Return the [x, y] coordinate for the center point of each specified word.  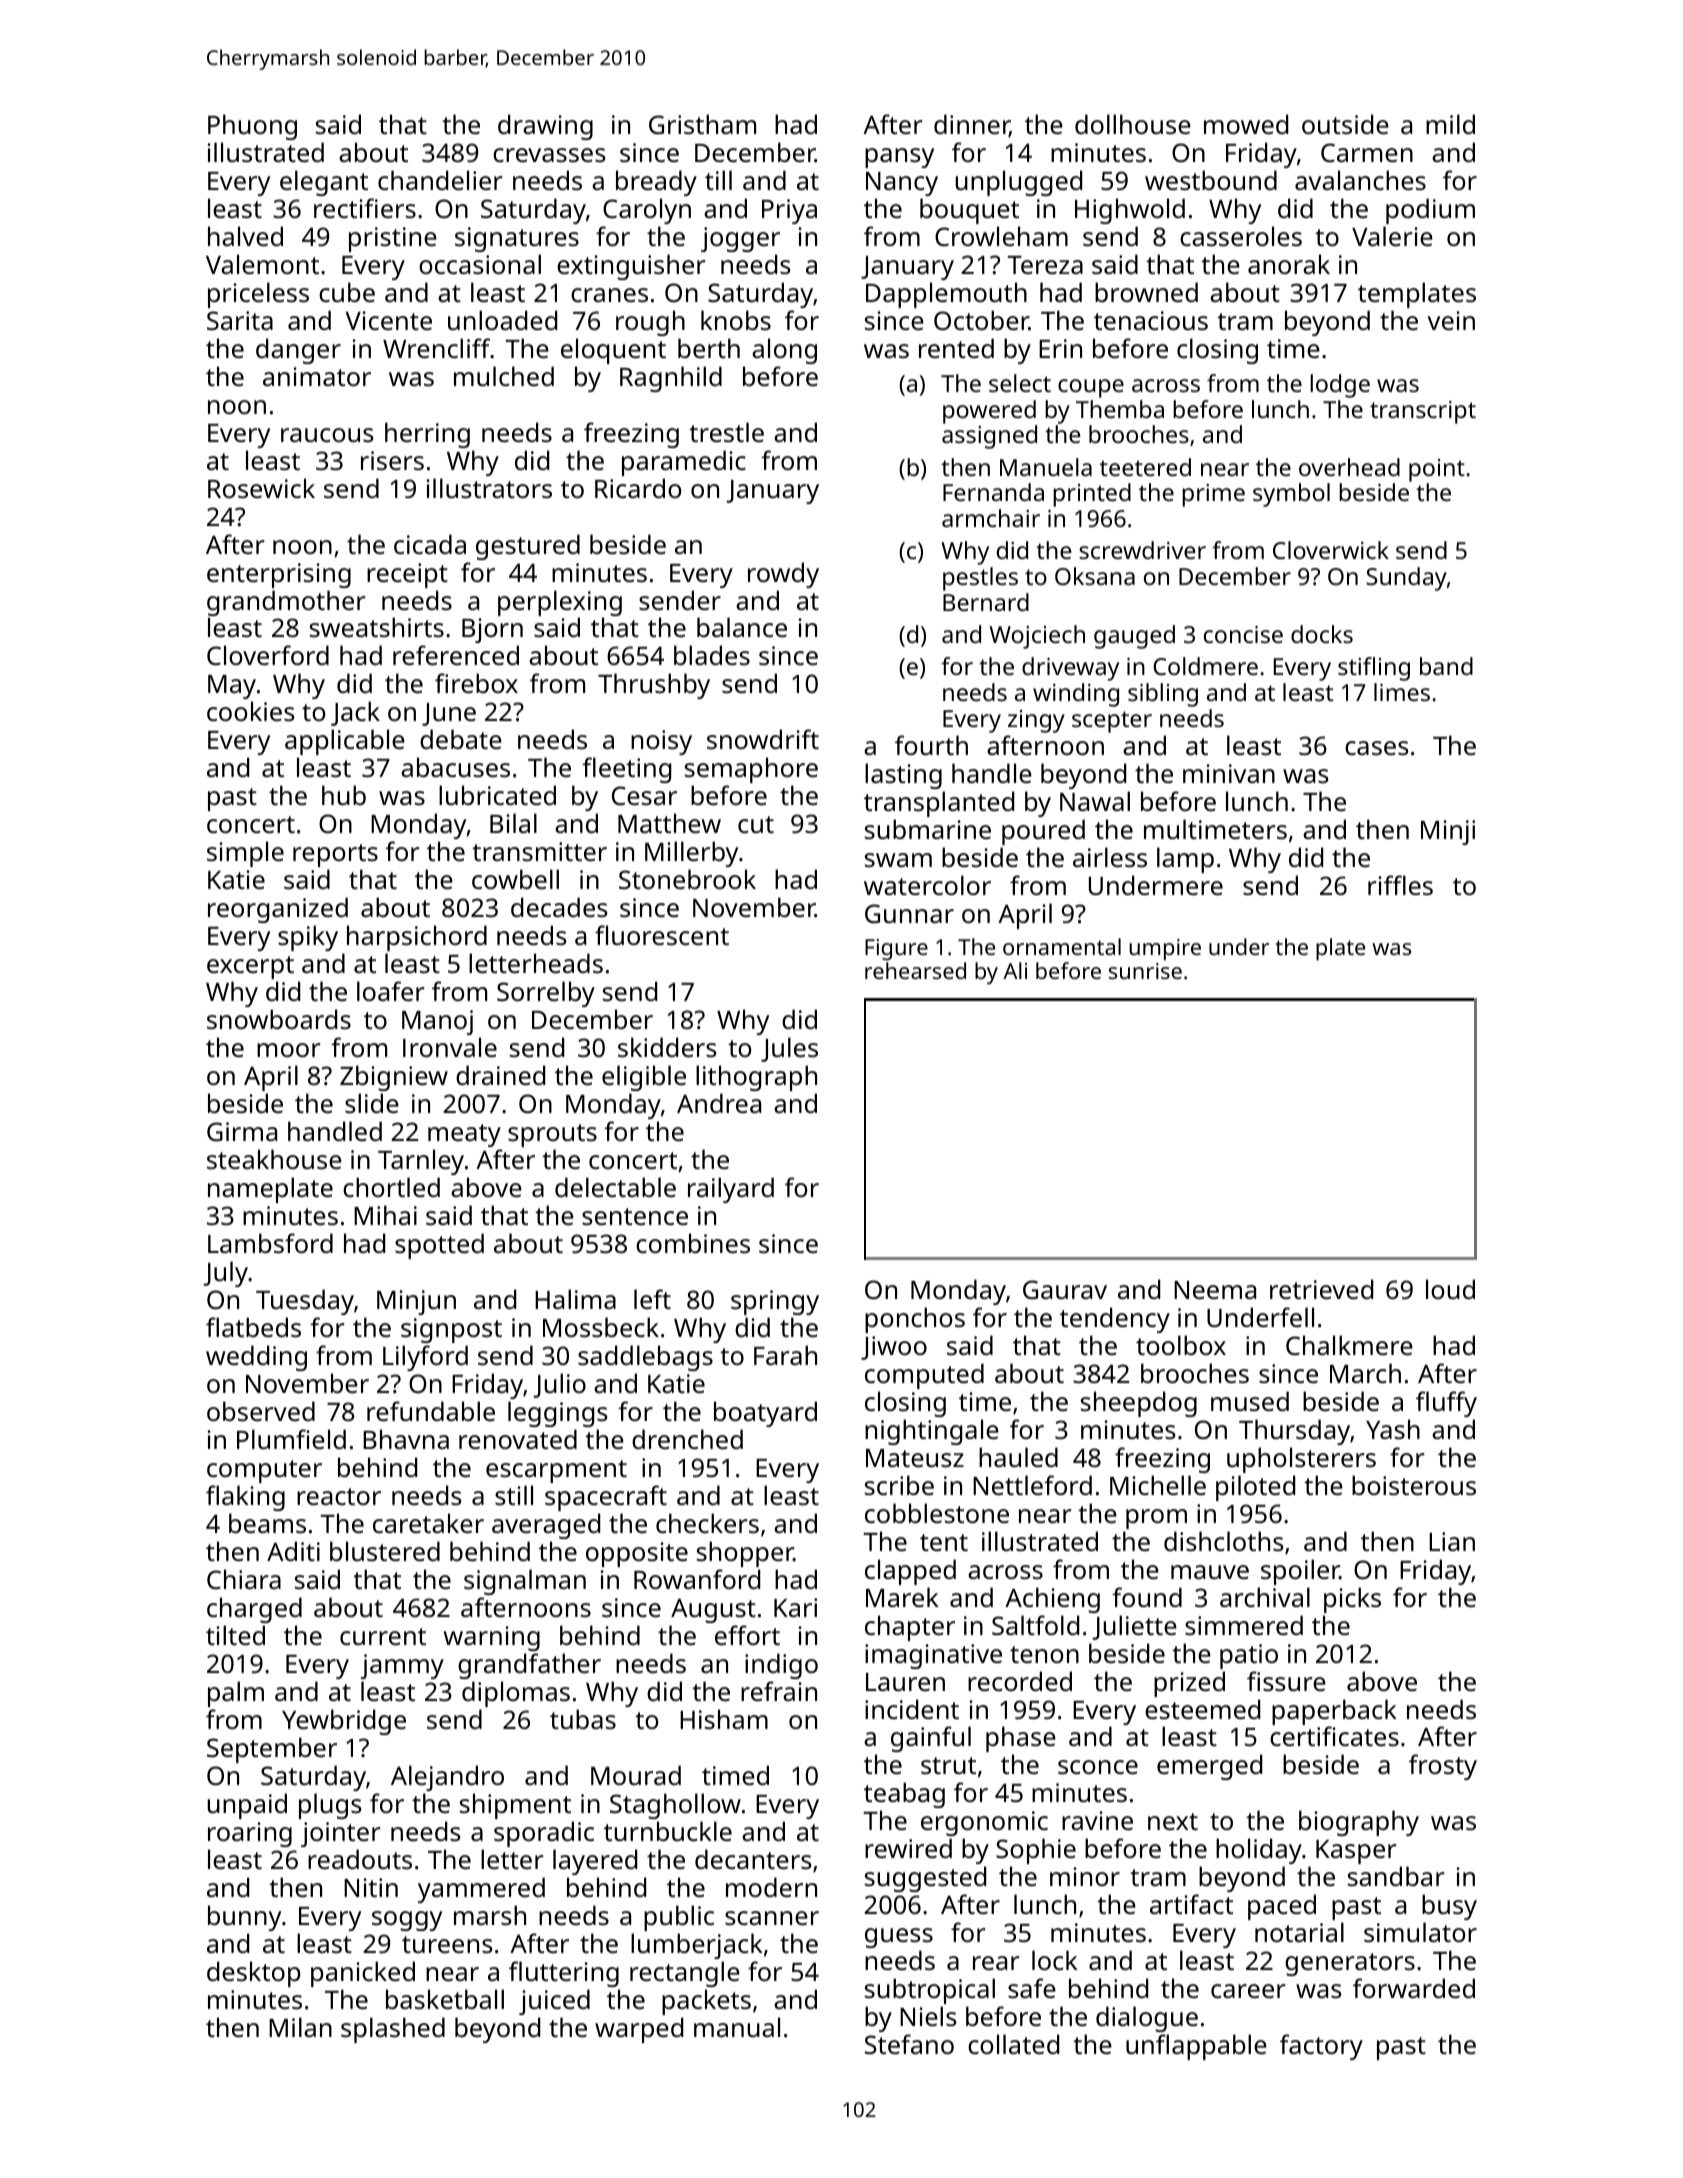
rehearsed [915, 970]
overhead [1349, 467]
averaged [546, 1526]
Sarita [240, 320]
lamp [1185, 860]
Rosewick [261, 488]
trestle [726, 432]
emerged [1209, 1767]
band [1446, 666]
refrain [779, 1691]
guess [899, 1938]
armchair [991, 518]
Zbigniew [394, 1078]
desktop [253, 1974]
